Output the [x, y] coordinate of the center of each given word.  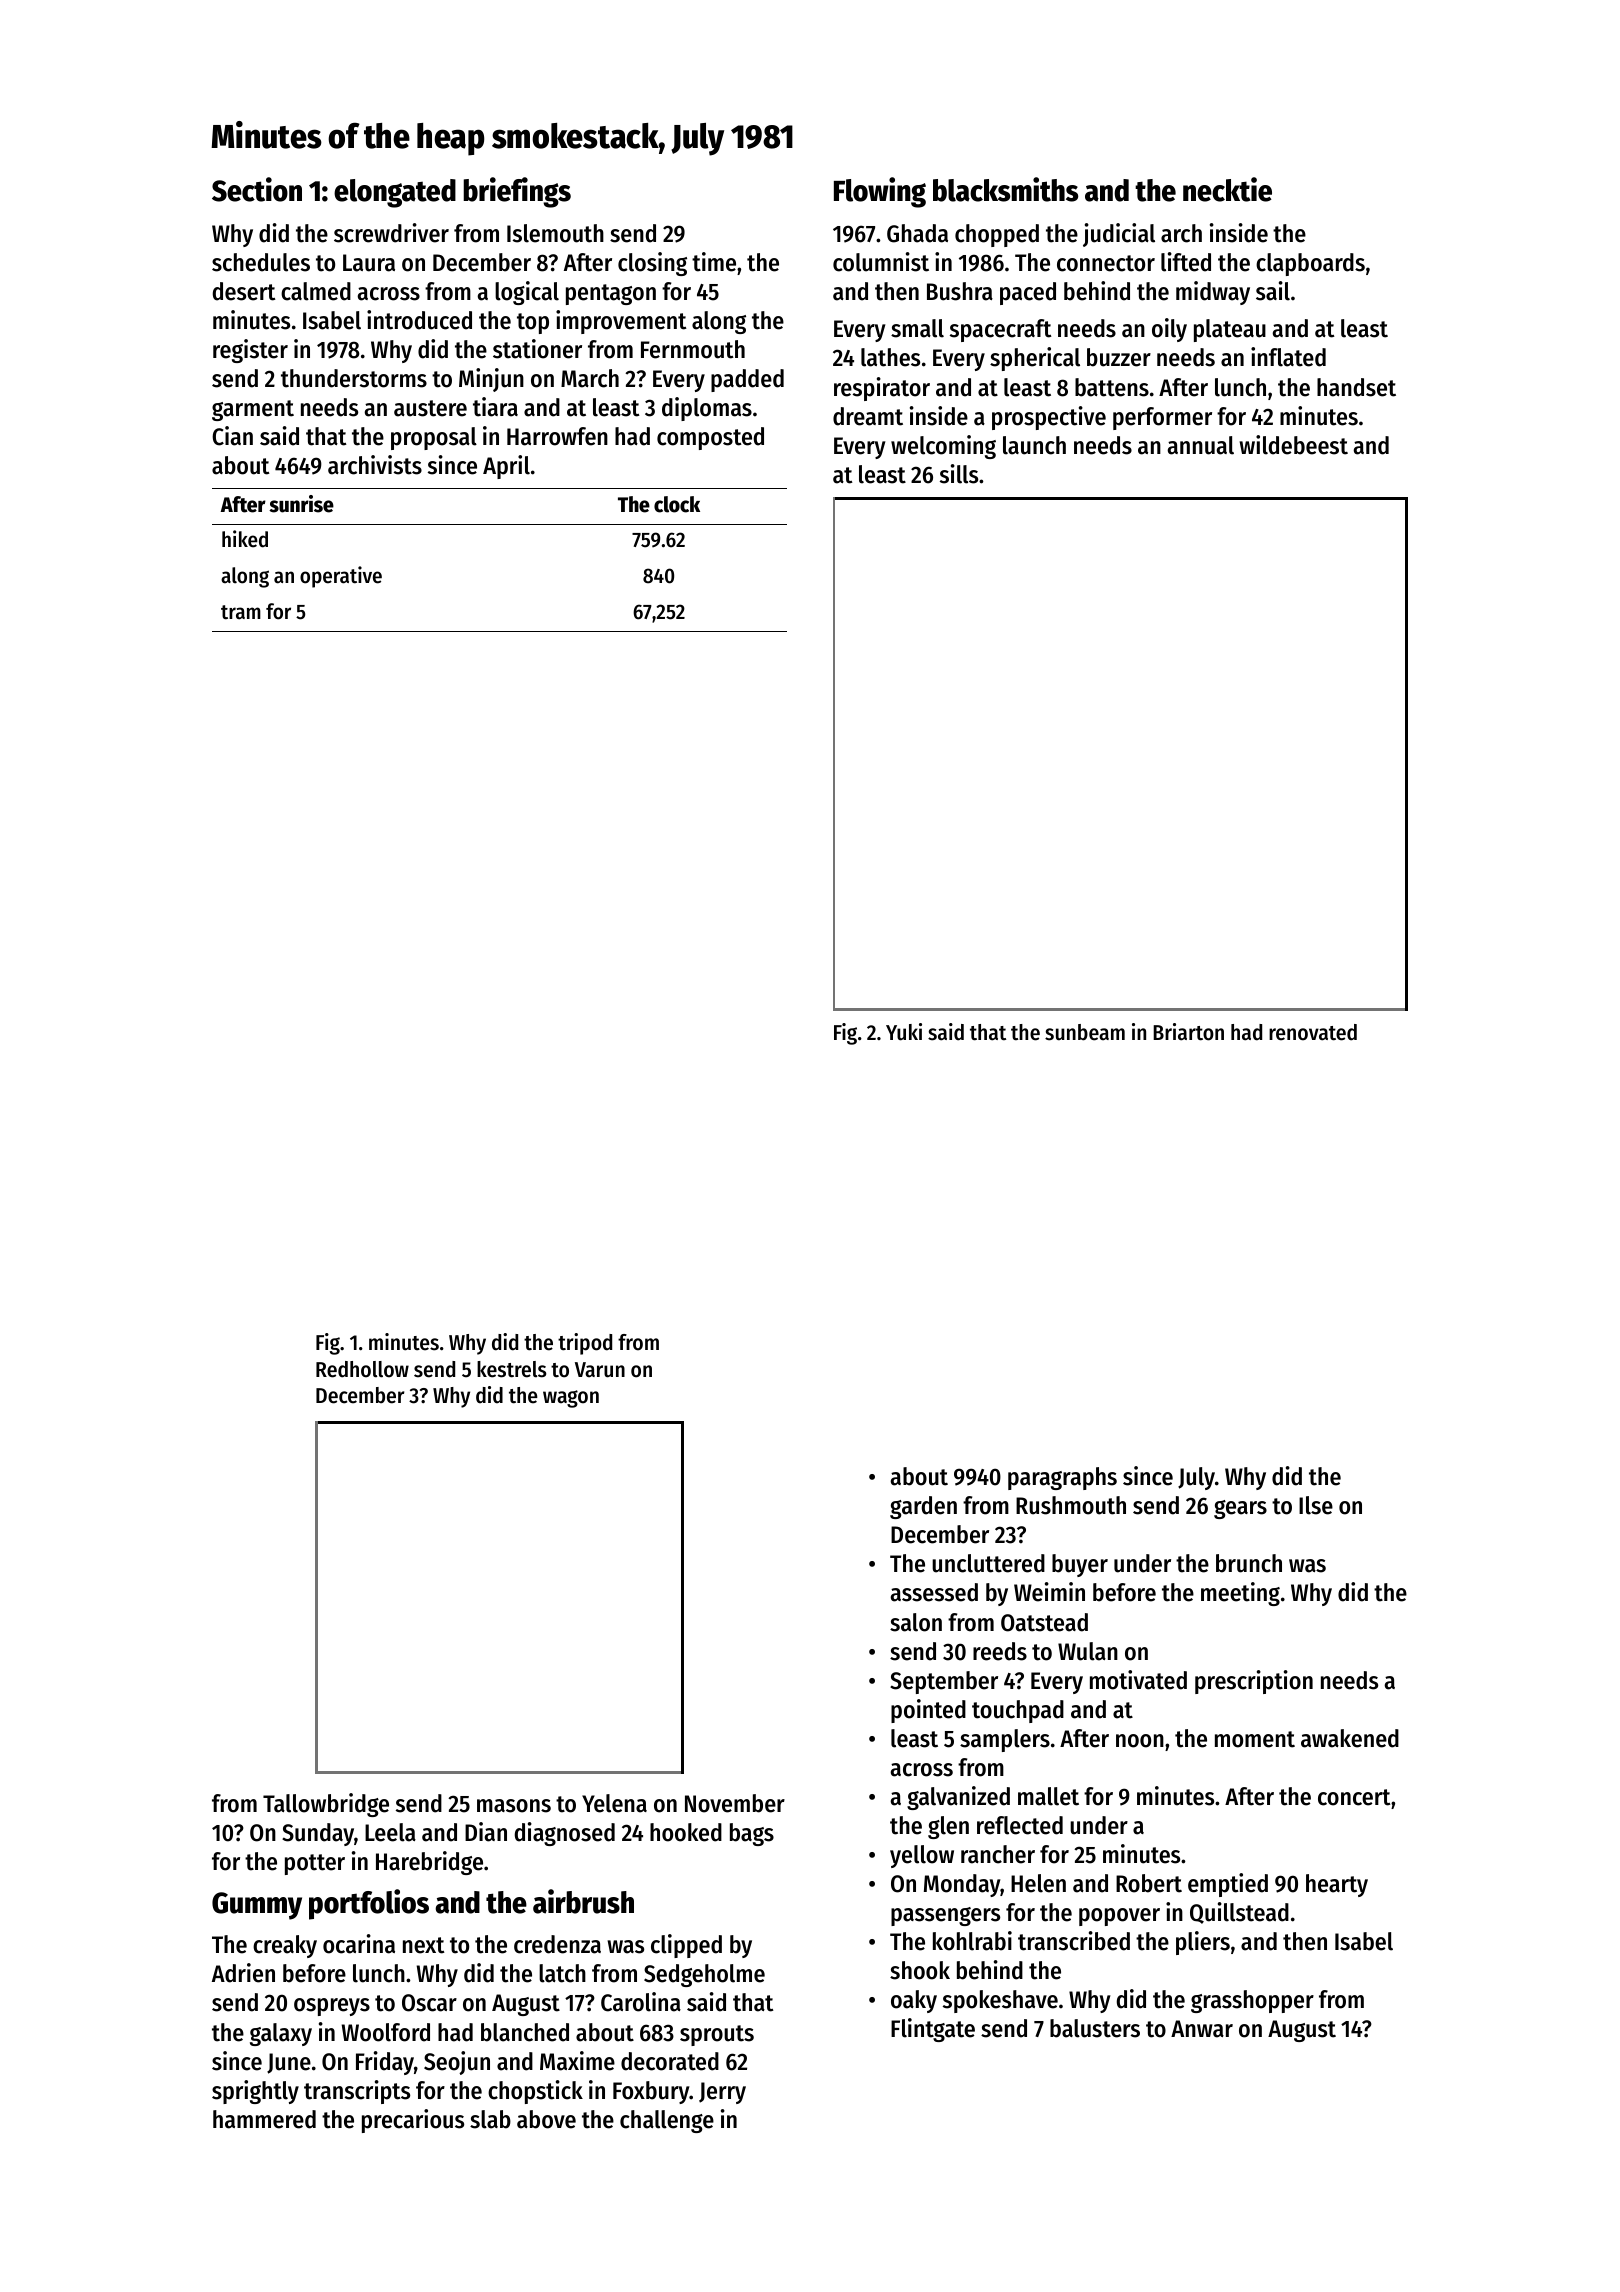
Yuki [904, 1032]
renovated [1313, 1032]
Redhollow [362, 1369]
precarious [413, 2121]
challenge [667, 2121]
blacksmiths [1005, 189]
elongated [395, 193]
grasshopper [1252, 2001]
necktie [1227, 189]
